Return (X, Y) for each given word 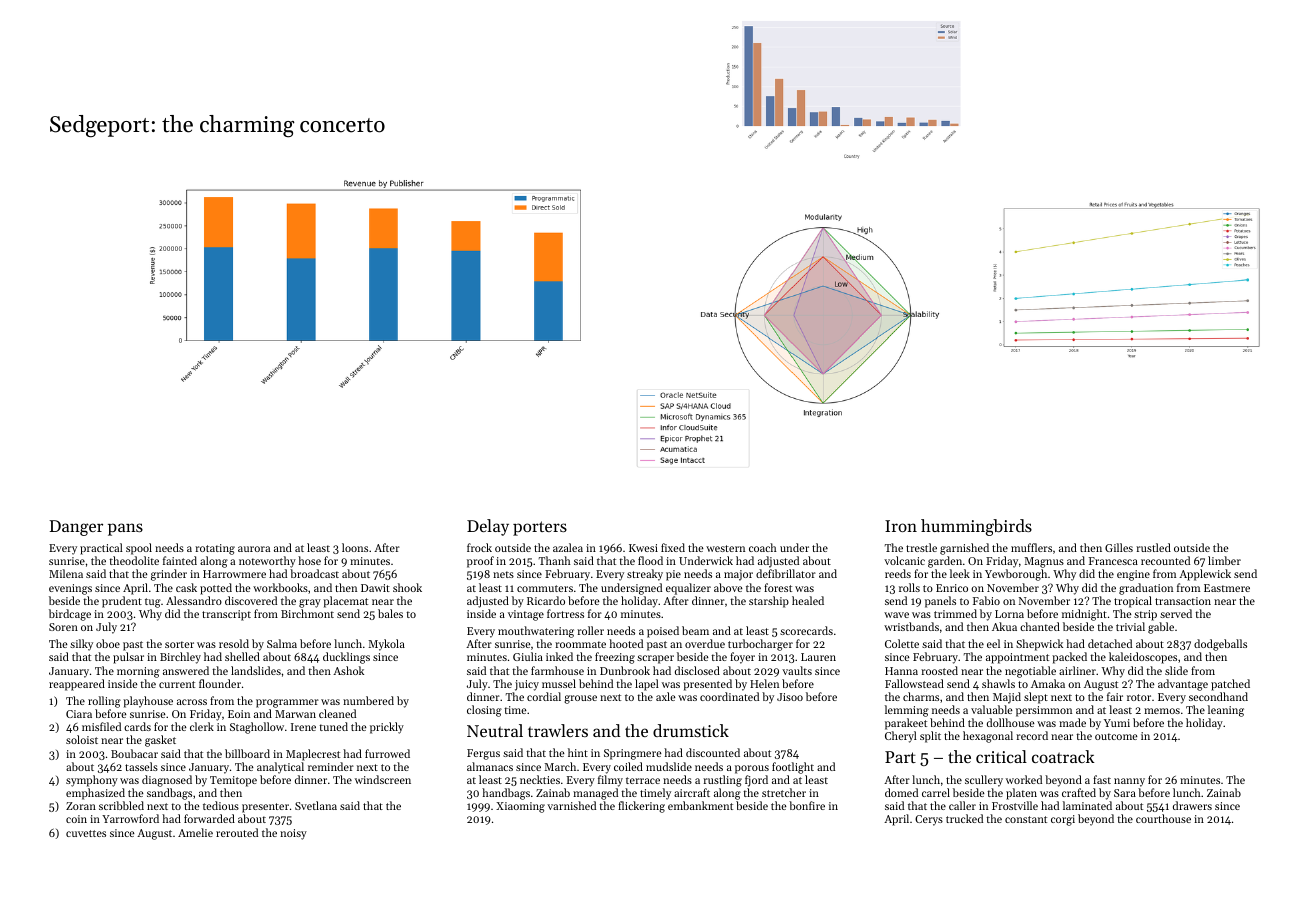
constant (1026, 819)
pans (125, 529)
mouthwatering (536, 632)
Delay (488, 527)
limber (1224, 560)
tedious (221, 805)
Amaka (1048, 683)
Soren (63, 627)
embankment (700, 805)
